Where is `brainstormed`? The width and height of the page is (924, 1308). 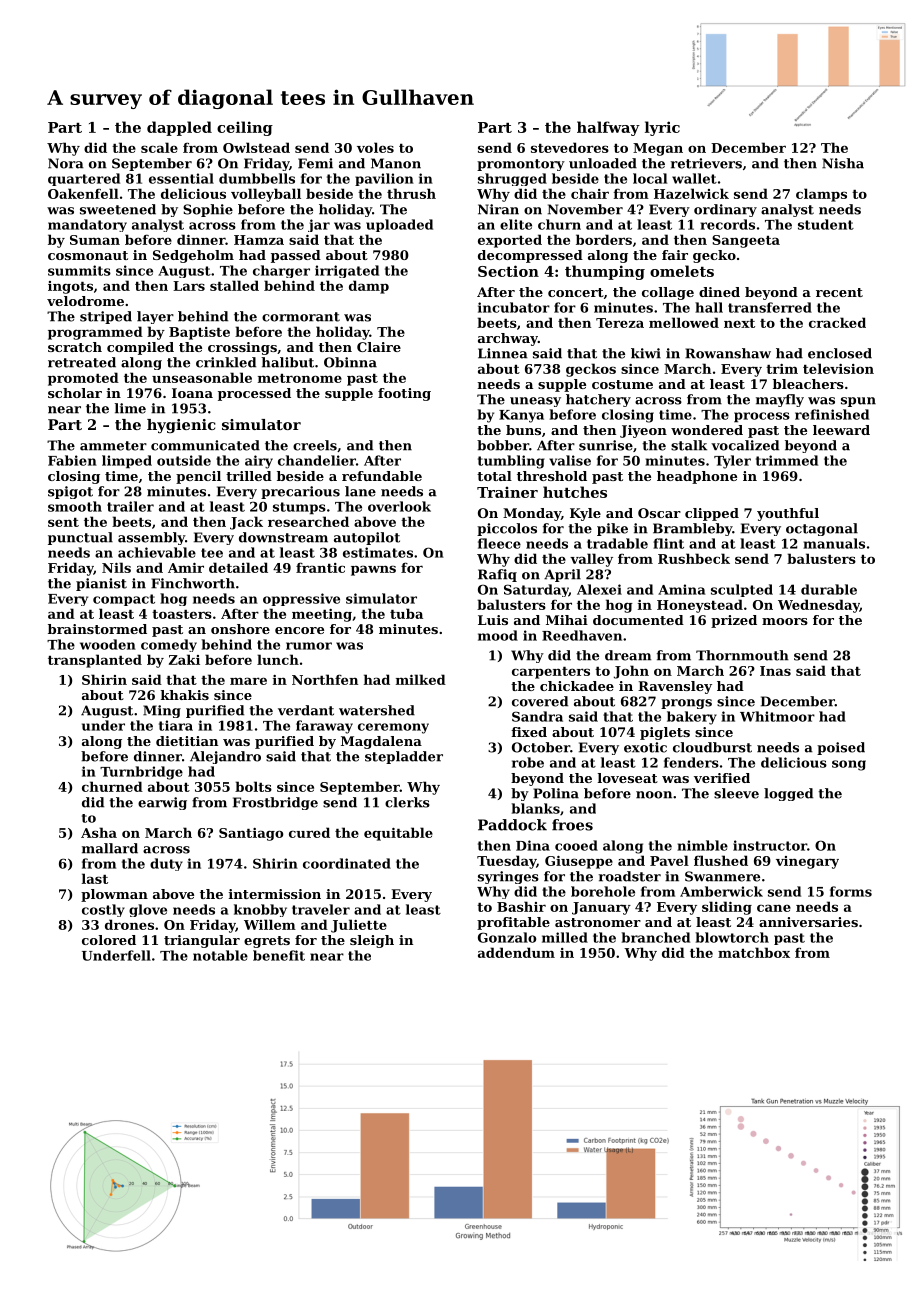
brainstormed is located at coordinates (97, 629).
